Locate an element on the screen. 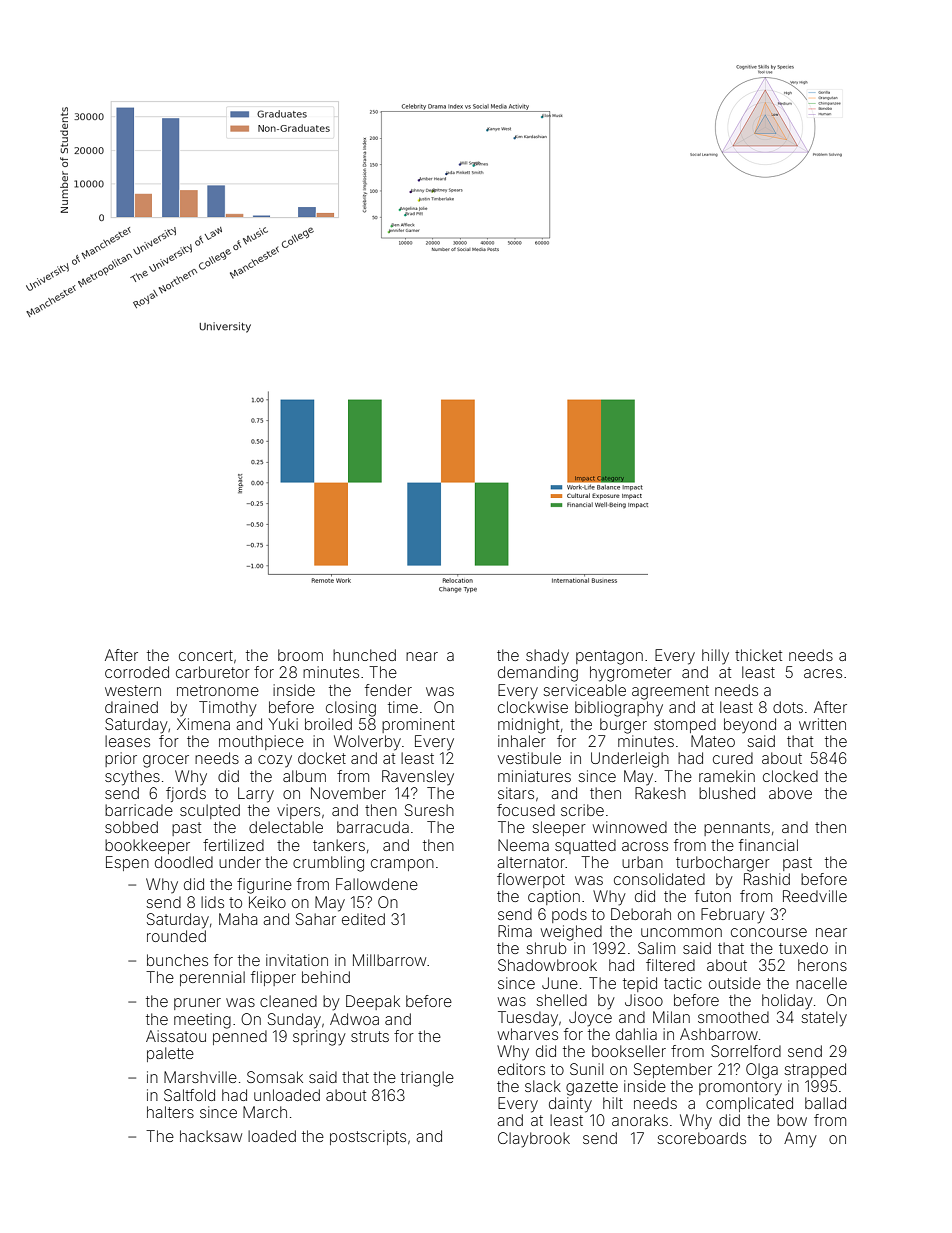 The height and width of the screenshot is (1233, 952). caption is located at coordinates (554, 897).
